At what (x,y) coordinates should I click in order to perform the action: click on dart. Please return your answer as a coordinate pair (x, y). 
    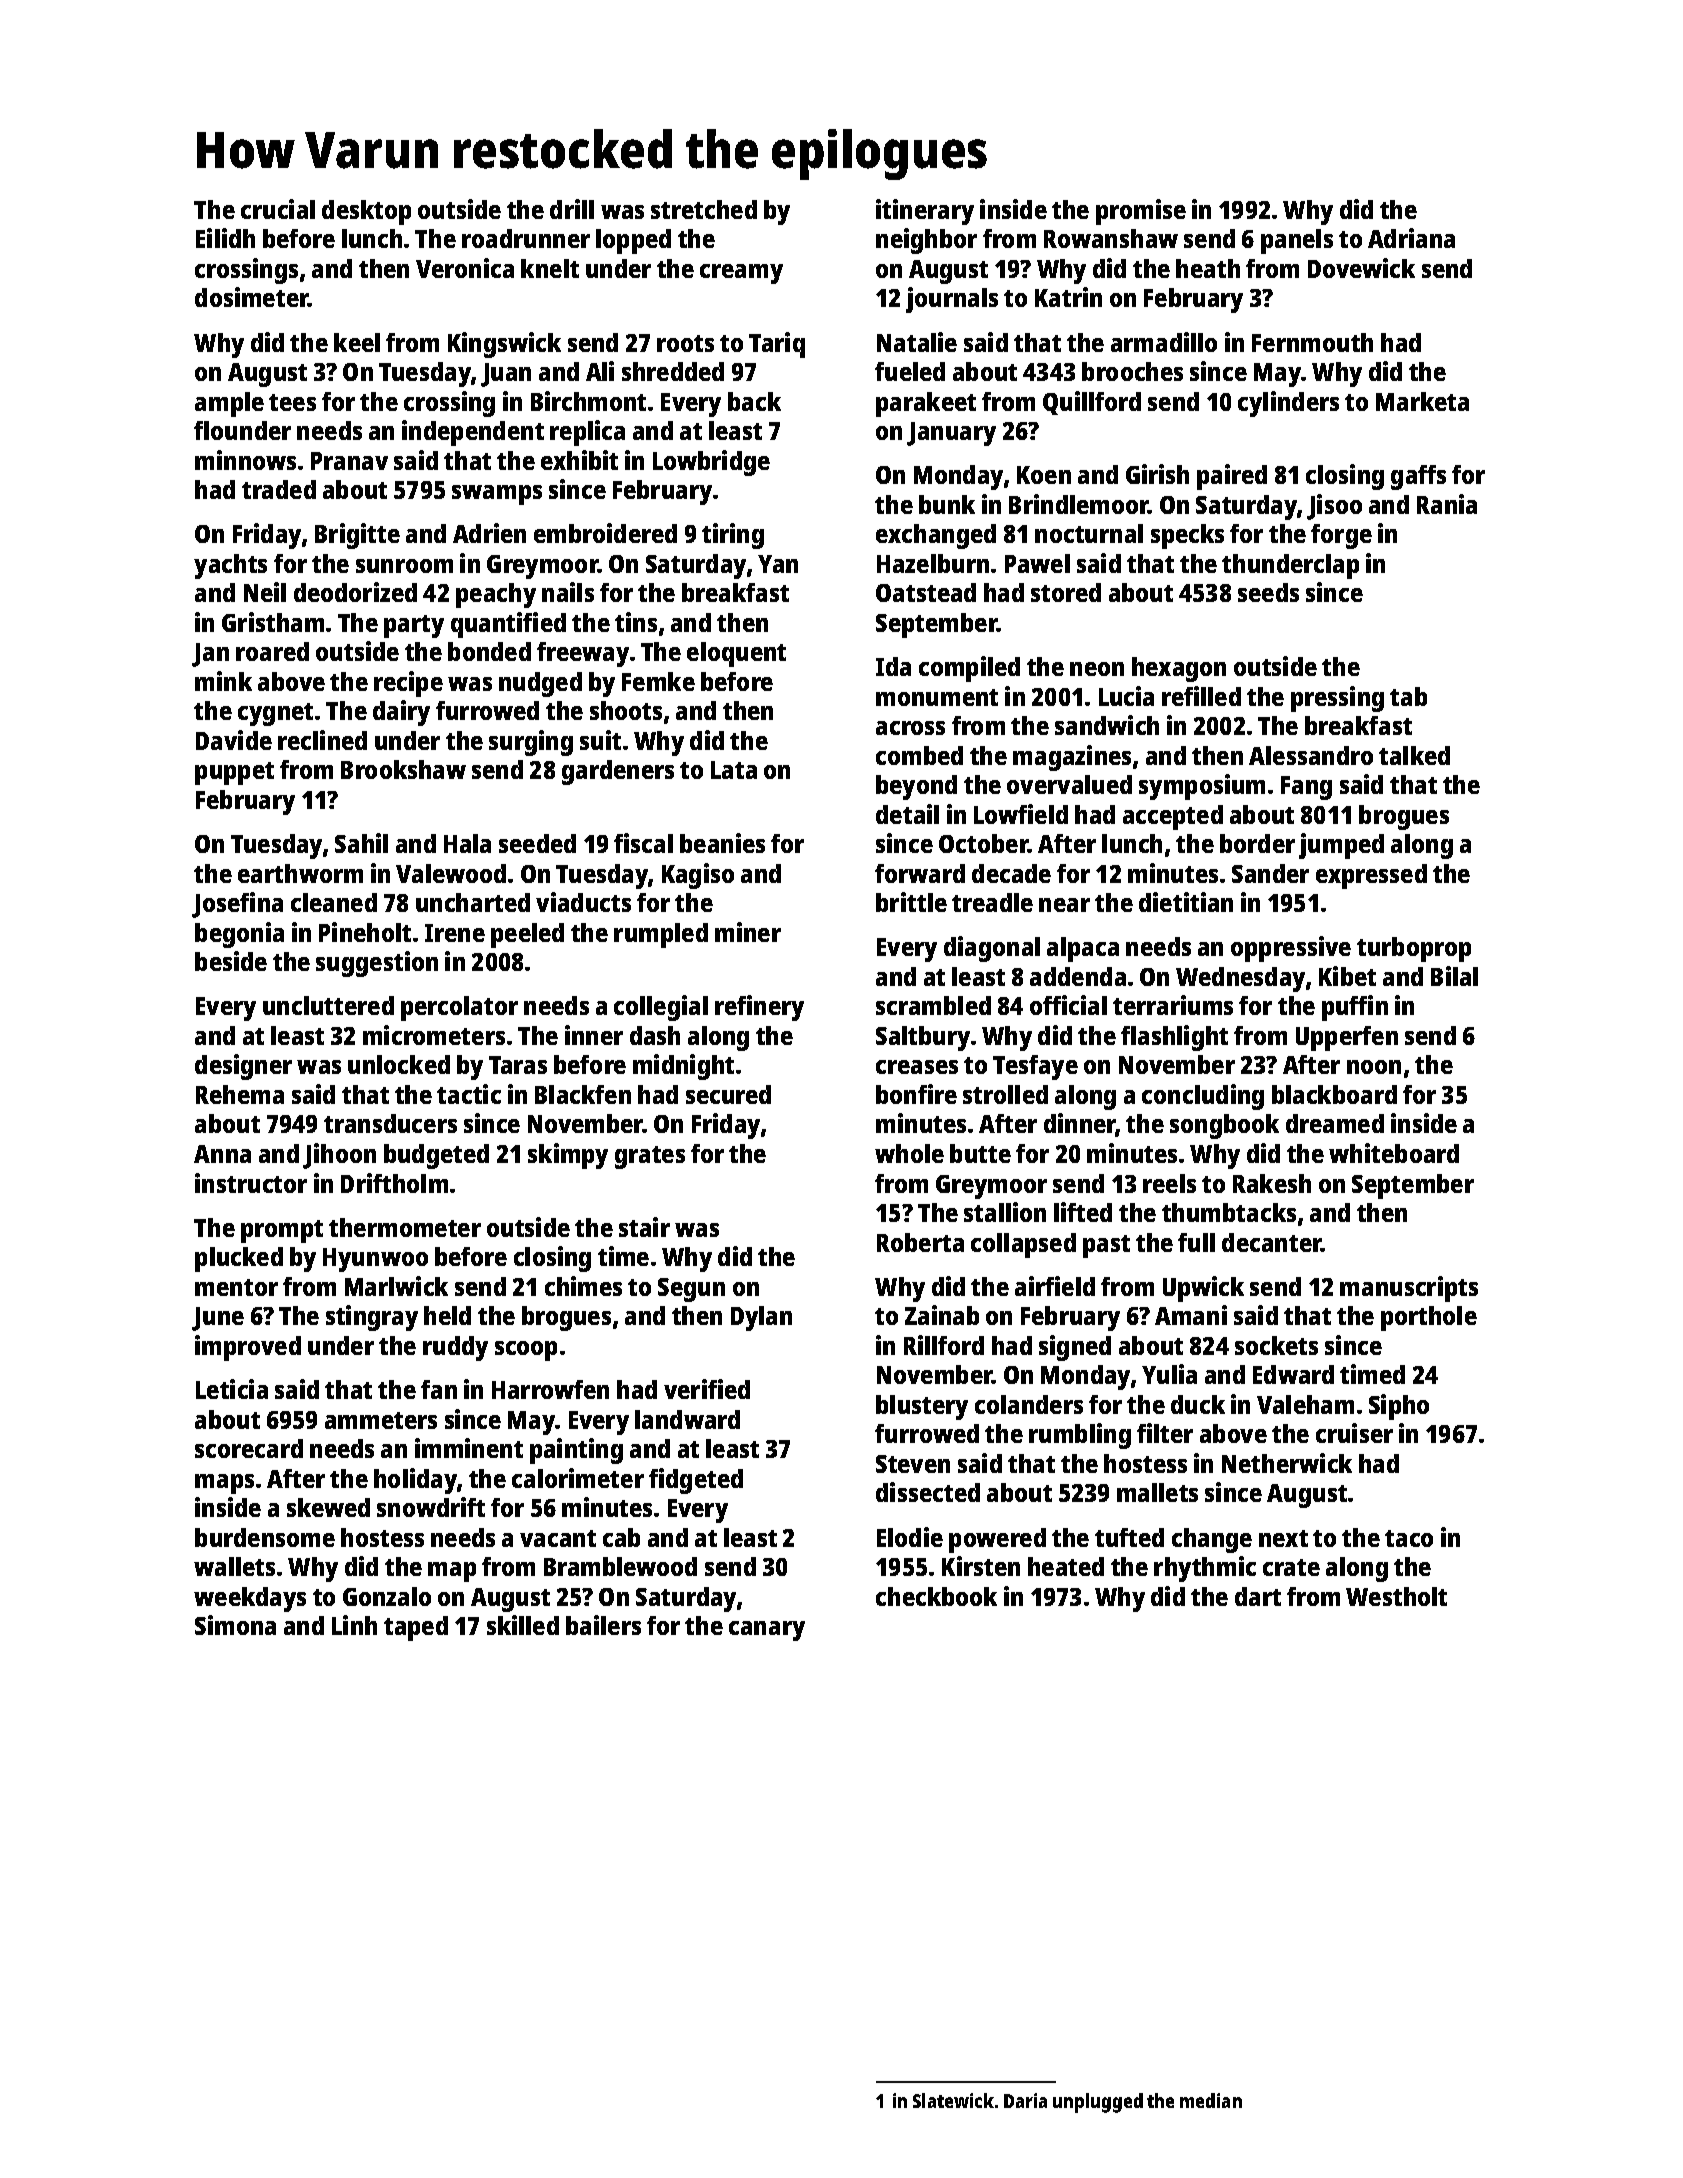
    Looking at the image, I should click on (1258, 1596).
